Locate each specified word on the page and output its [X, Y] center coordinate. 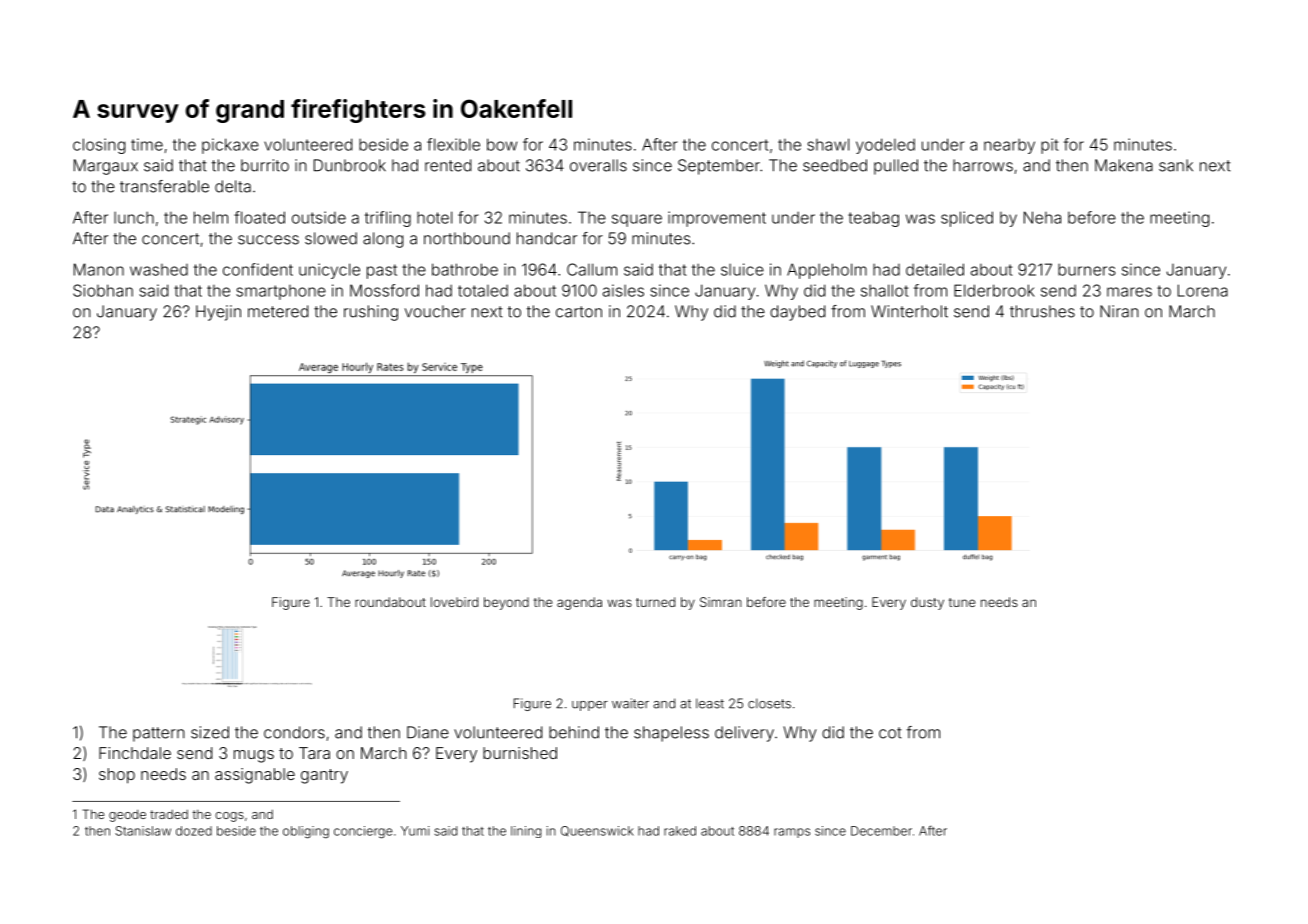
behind [574, 732]
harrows [983, 165]
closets [769, 703]
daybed [797, 313]
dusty [927, 603]
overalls [598, 165]
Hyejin [218, 313]
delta [233, 186]
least [710, 703]
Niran [1119, 311]
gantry [324, 776]
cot [890, 733]
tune [962, 602]
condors [294, 732]
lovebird [454, 602]
